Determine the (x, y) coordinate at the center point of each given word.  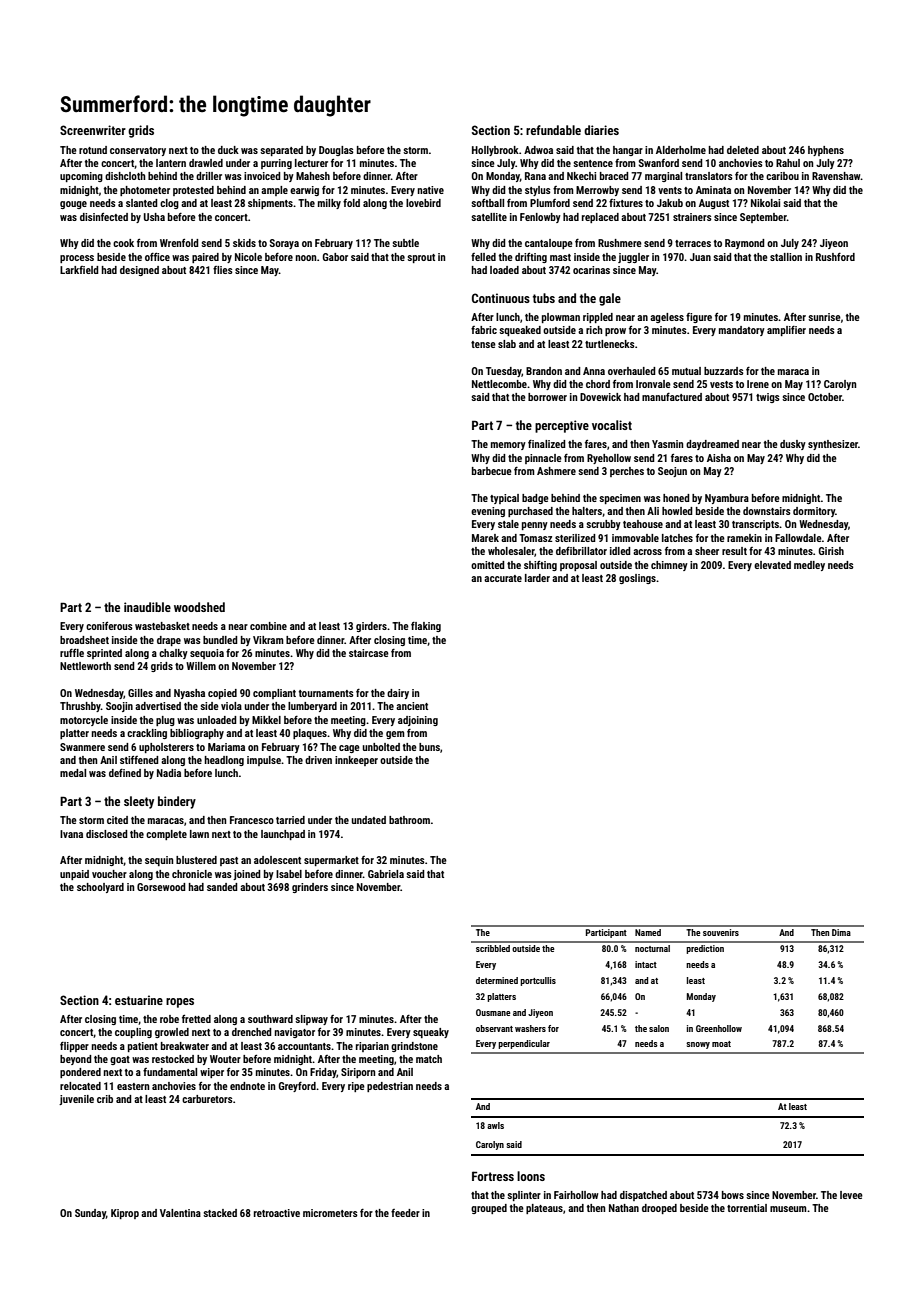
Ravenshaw (836, 176)
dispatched (643, 1196)
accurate (503, 578)
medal (73, 773)
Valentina (180, 1213)
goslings (637, 579)
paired (205, 258)
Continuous (501, 298)
